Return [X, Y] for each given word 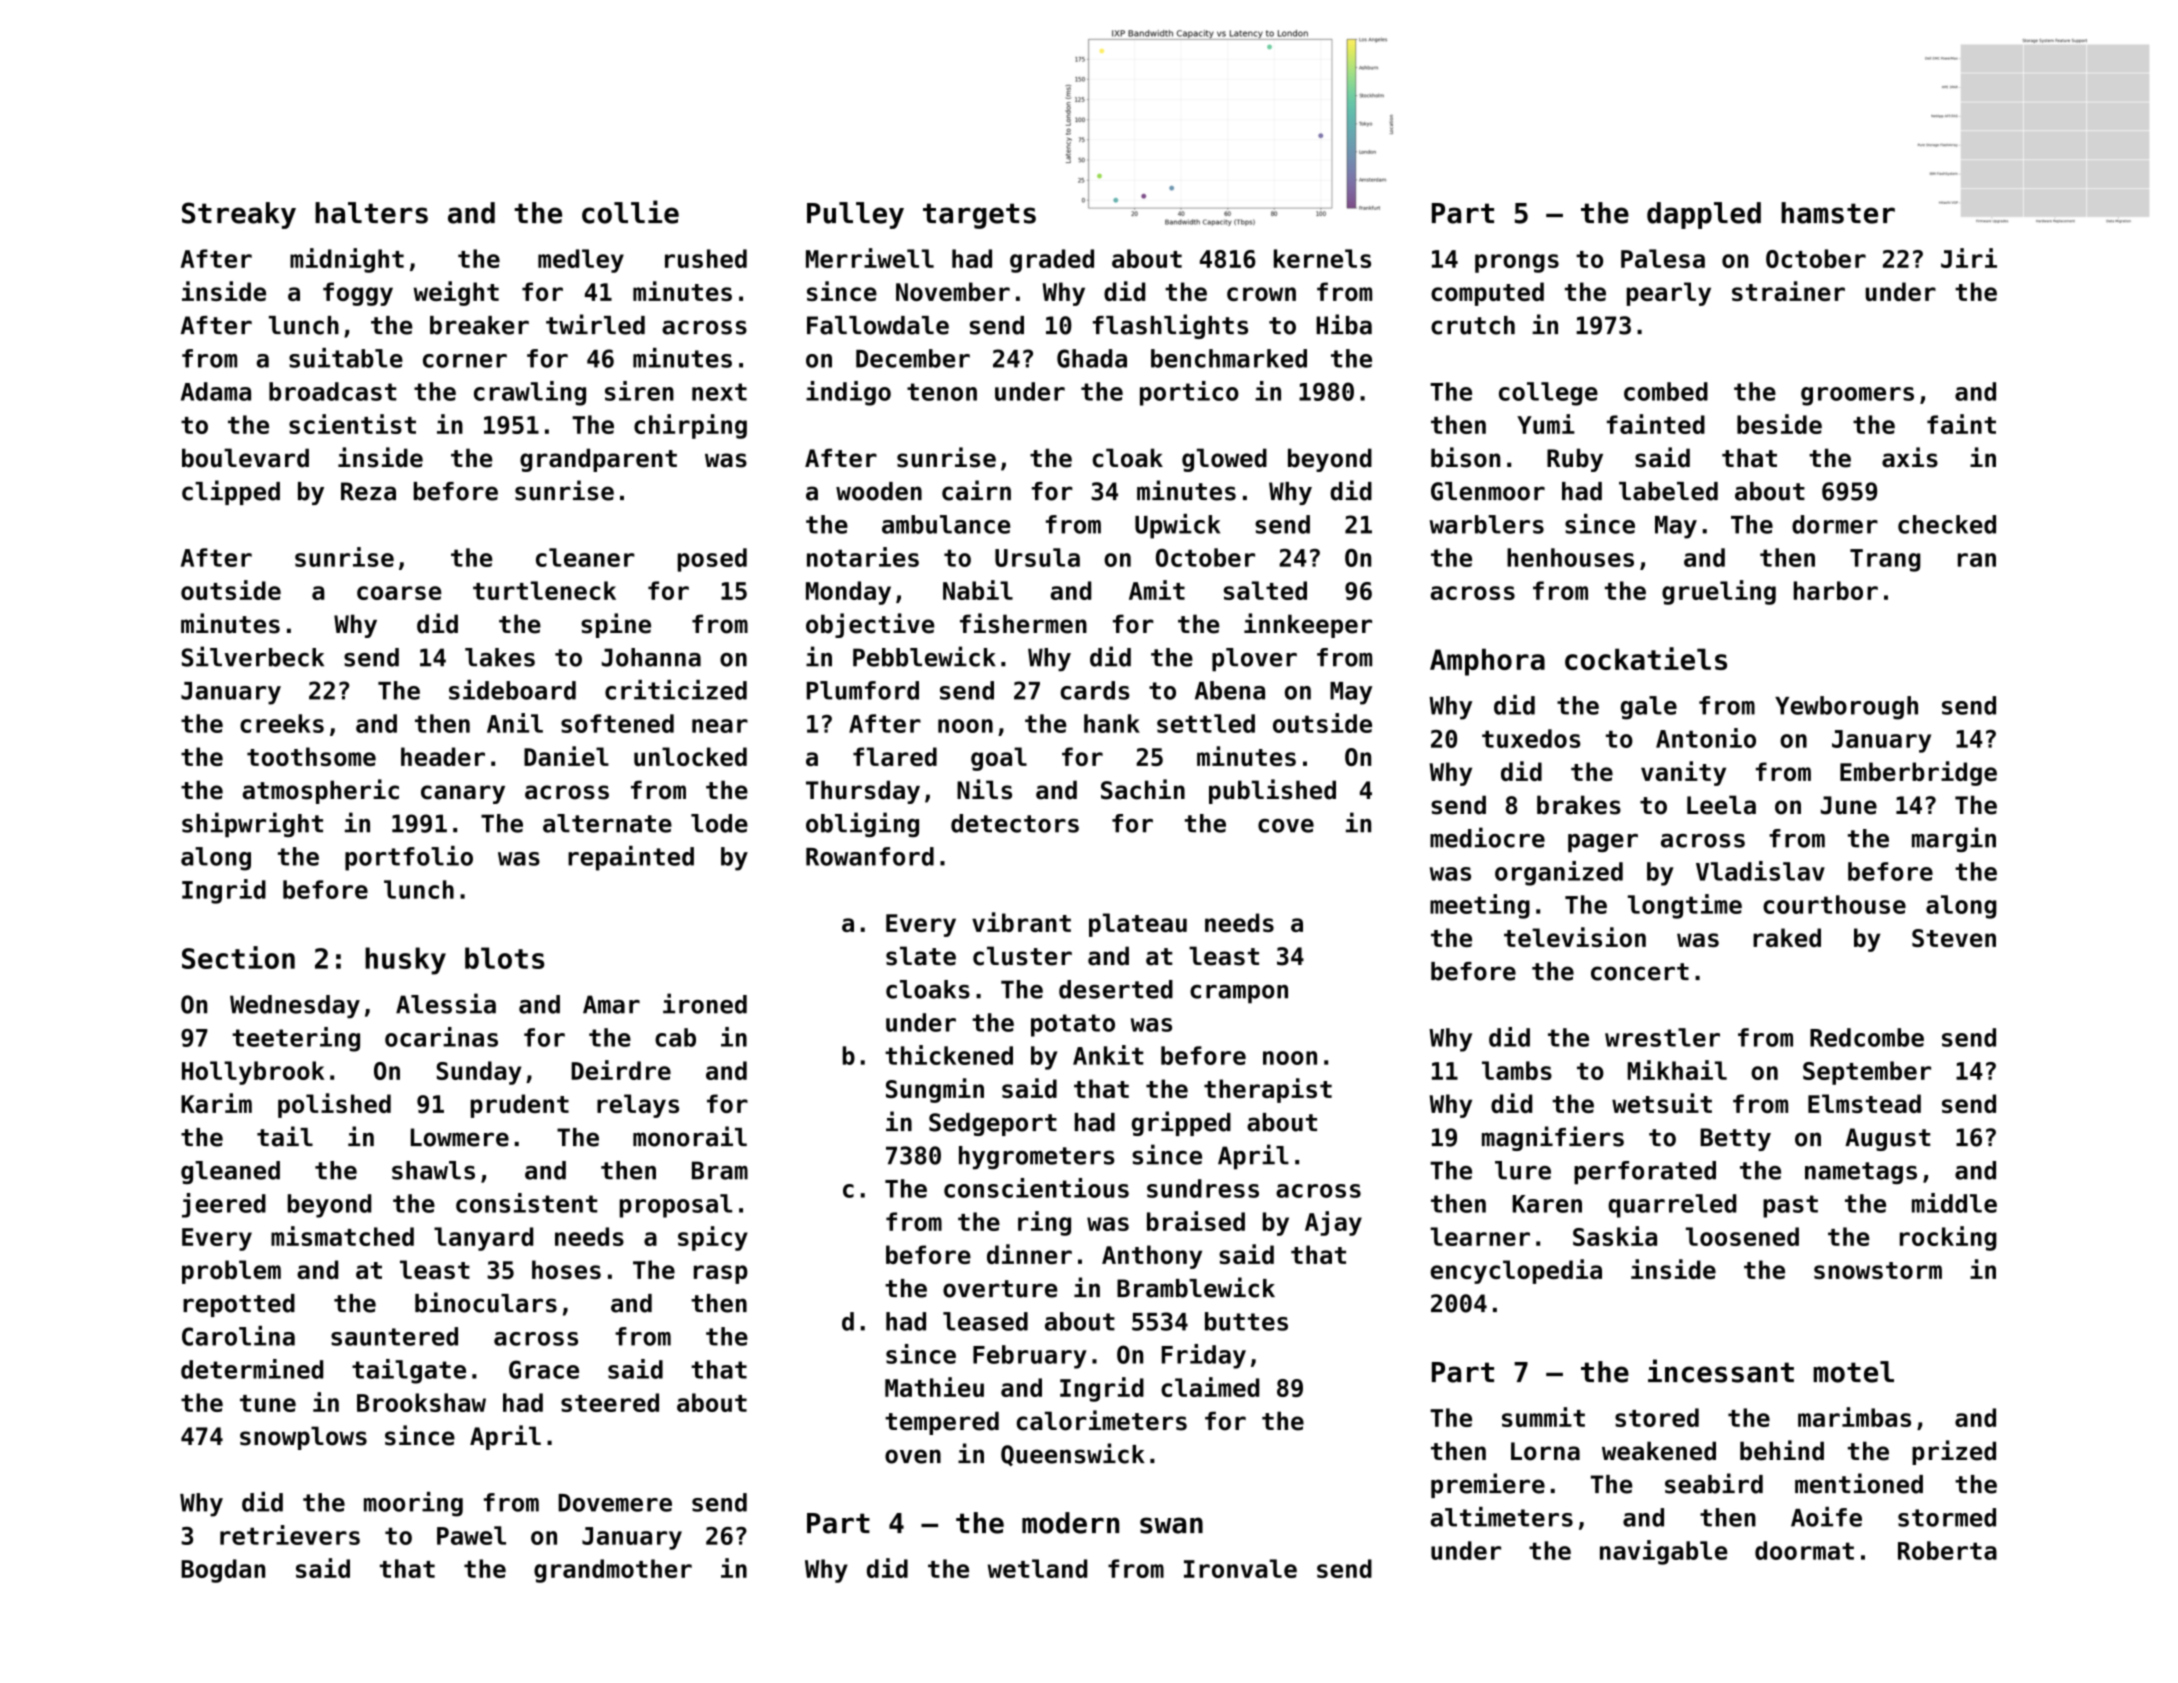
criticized [676, 690]
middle [1954, 1203]
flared [895, 756]
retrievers [290, 1535]
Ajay [1333, 1223]
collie [630, 212]
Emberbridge [1918, 773]
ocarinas [441, 1037]
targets [979, 216]
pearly [1669, 294]
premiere [1488, 1485]
